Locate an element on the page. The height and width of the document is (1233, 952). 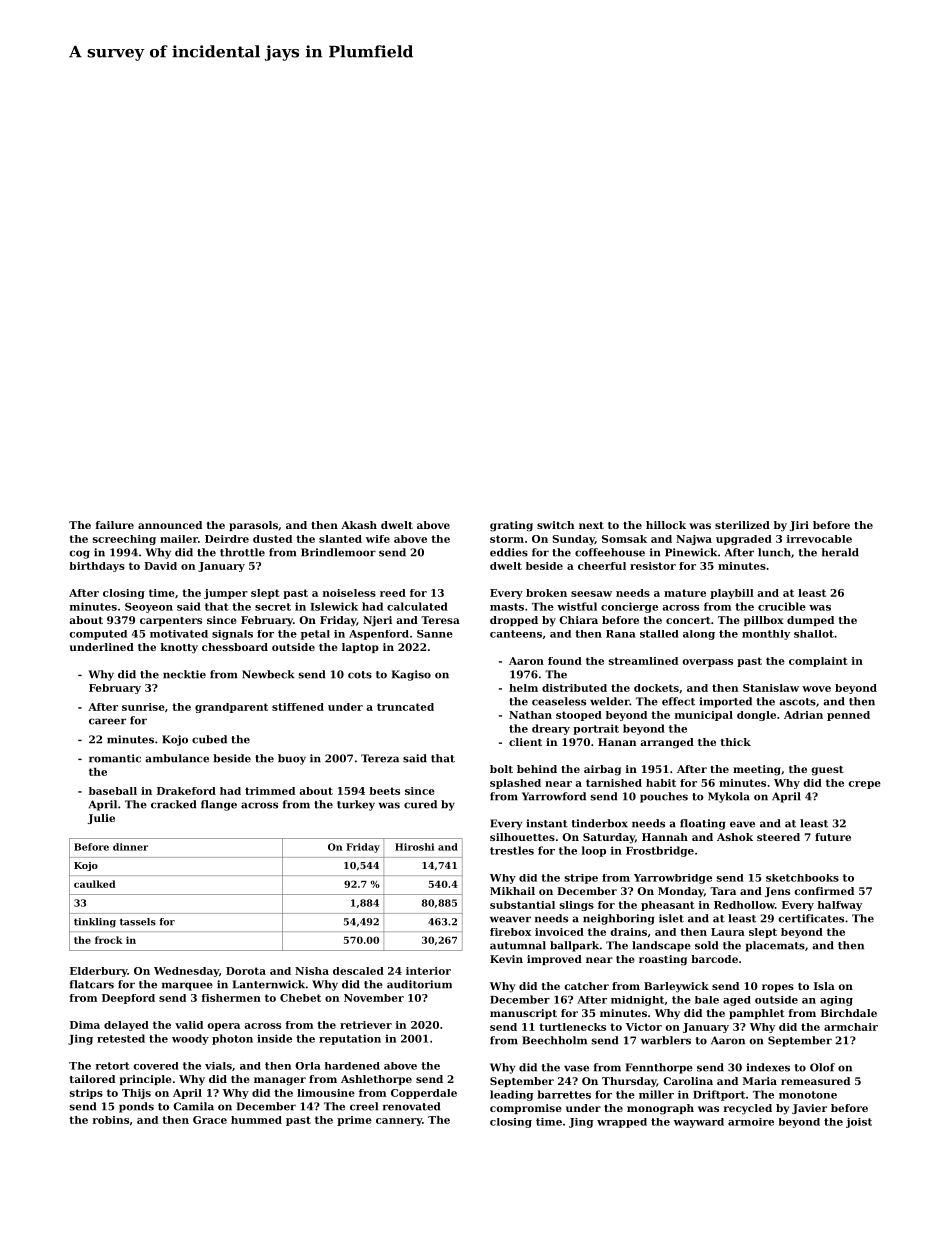
birthdays is located at coordinates (97, 567).
